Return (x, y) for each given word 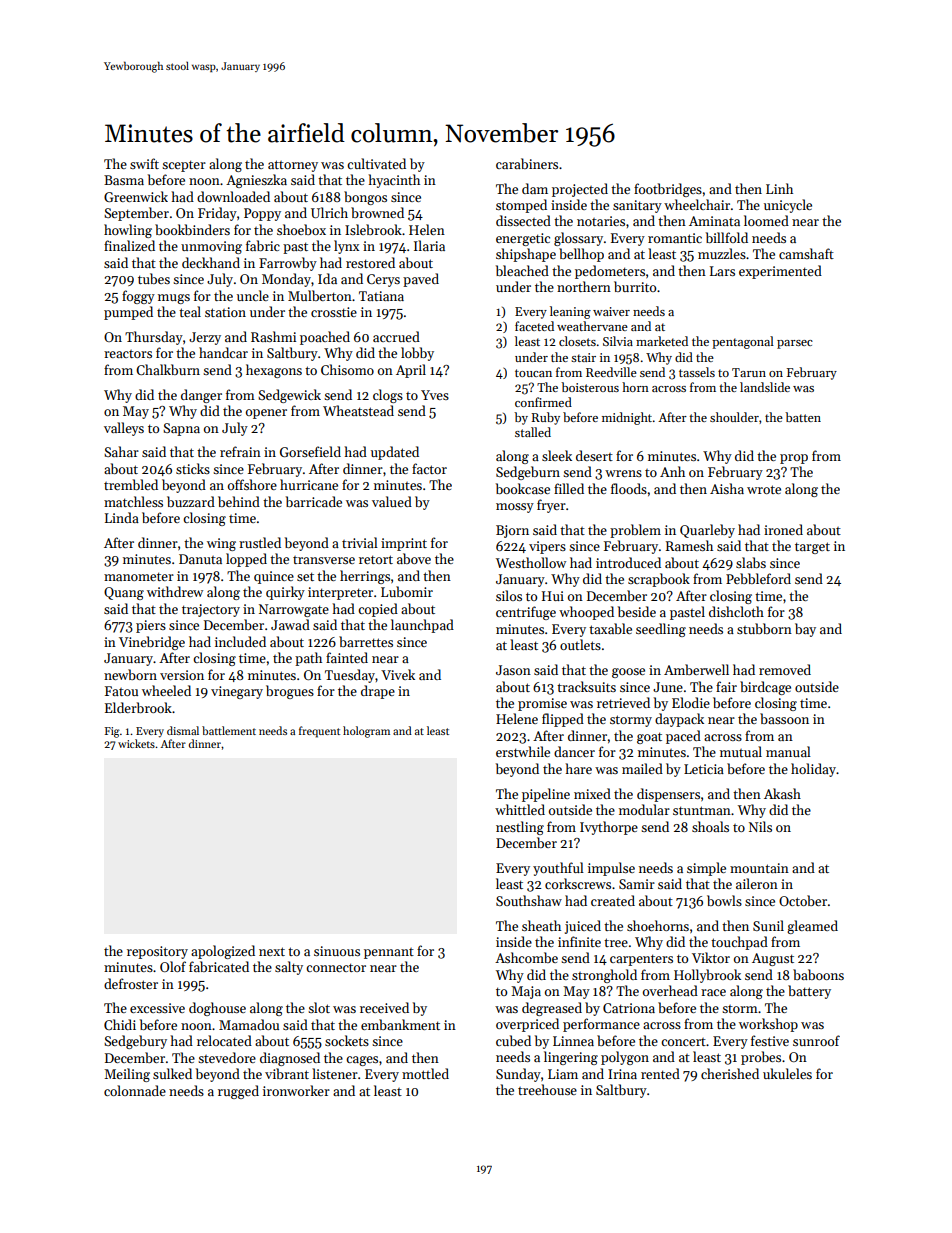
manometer (139, 576)
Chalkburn (168, 369)
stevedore (227, 1057)
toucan (533, 373)
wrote (764, 489)
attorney (293, 166)
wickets (136, 743)
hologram (366, 732)
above (414, 558)
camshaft (806, 253)
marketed (662, 341)
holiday (813, 770)
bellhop (581, 255)
